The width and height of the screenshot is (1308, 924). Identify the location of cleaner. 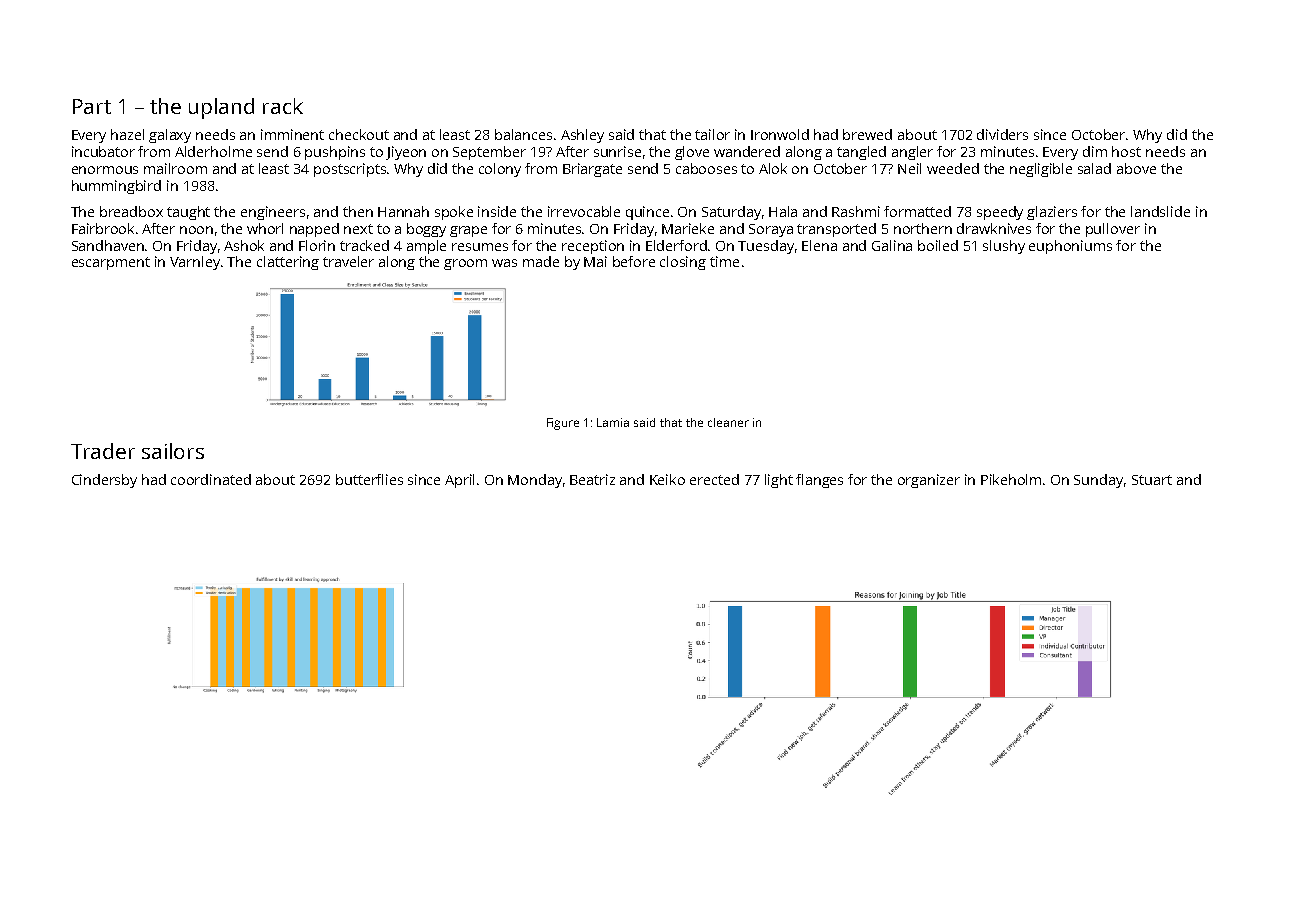
(728, 422).
